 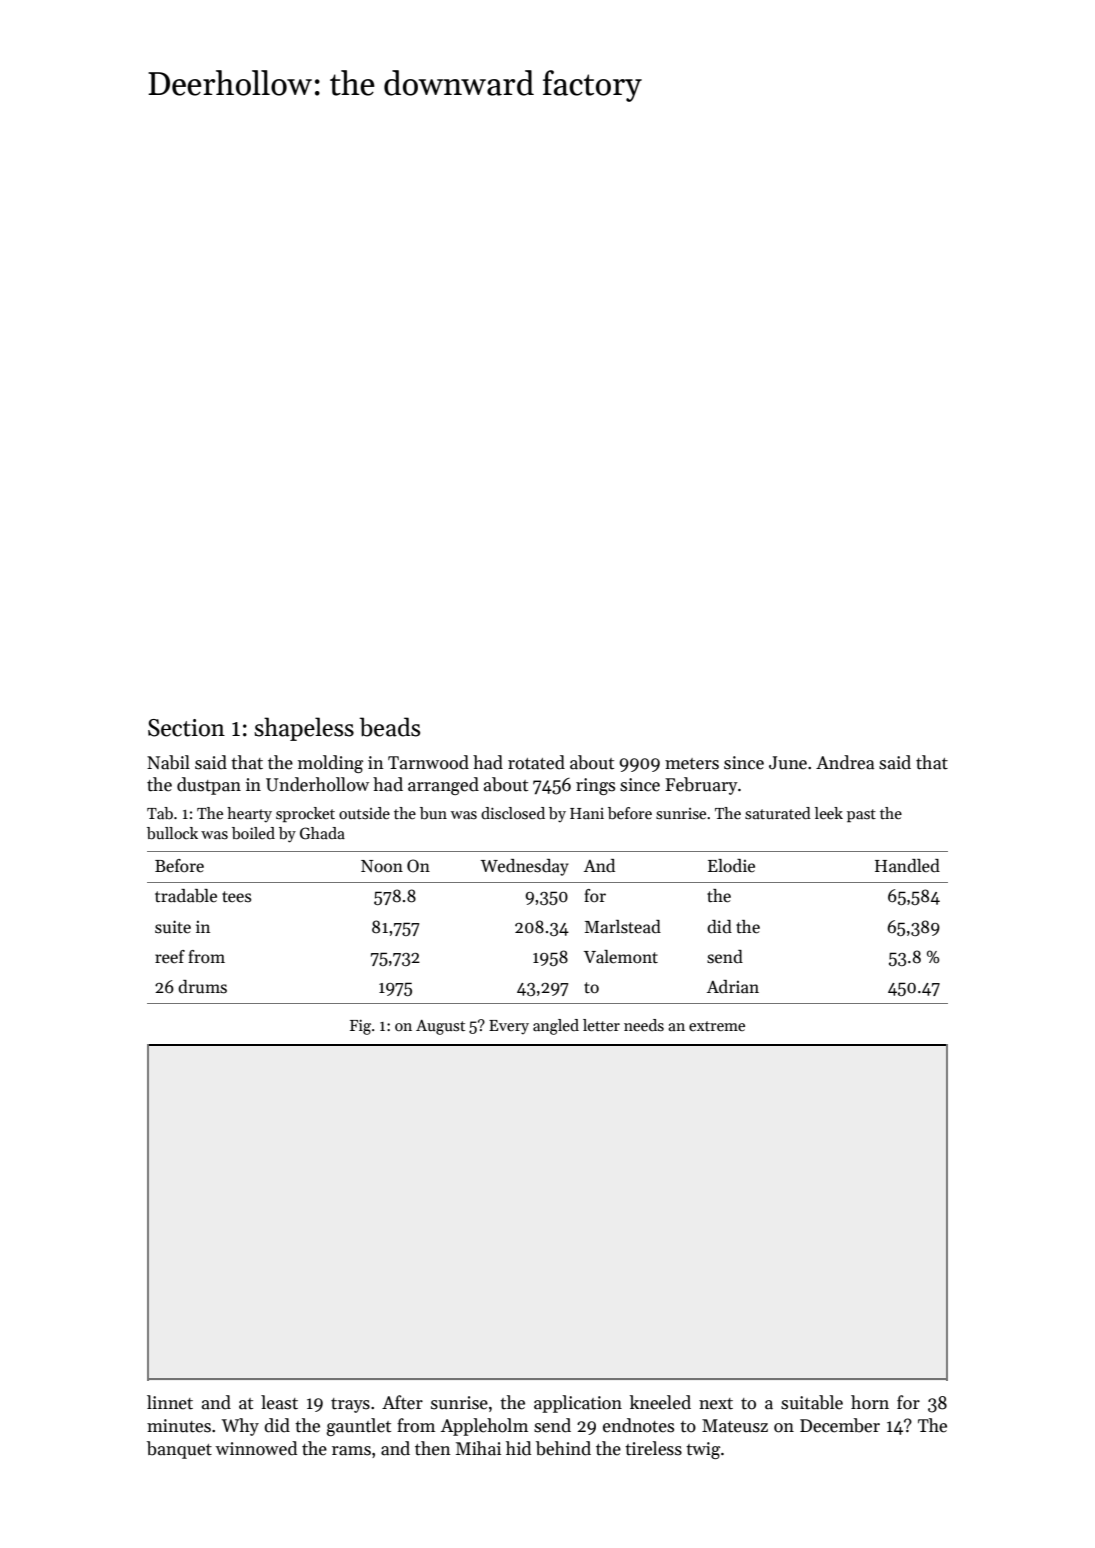 What do you see at coordinates (389, 727) in the screenshot?
I see `beads` at bounding box center [389, 727].
